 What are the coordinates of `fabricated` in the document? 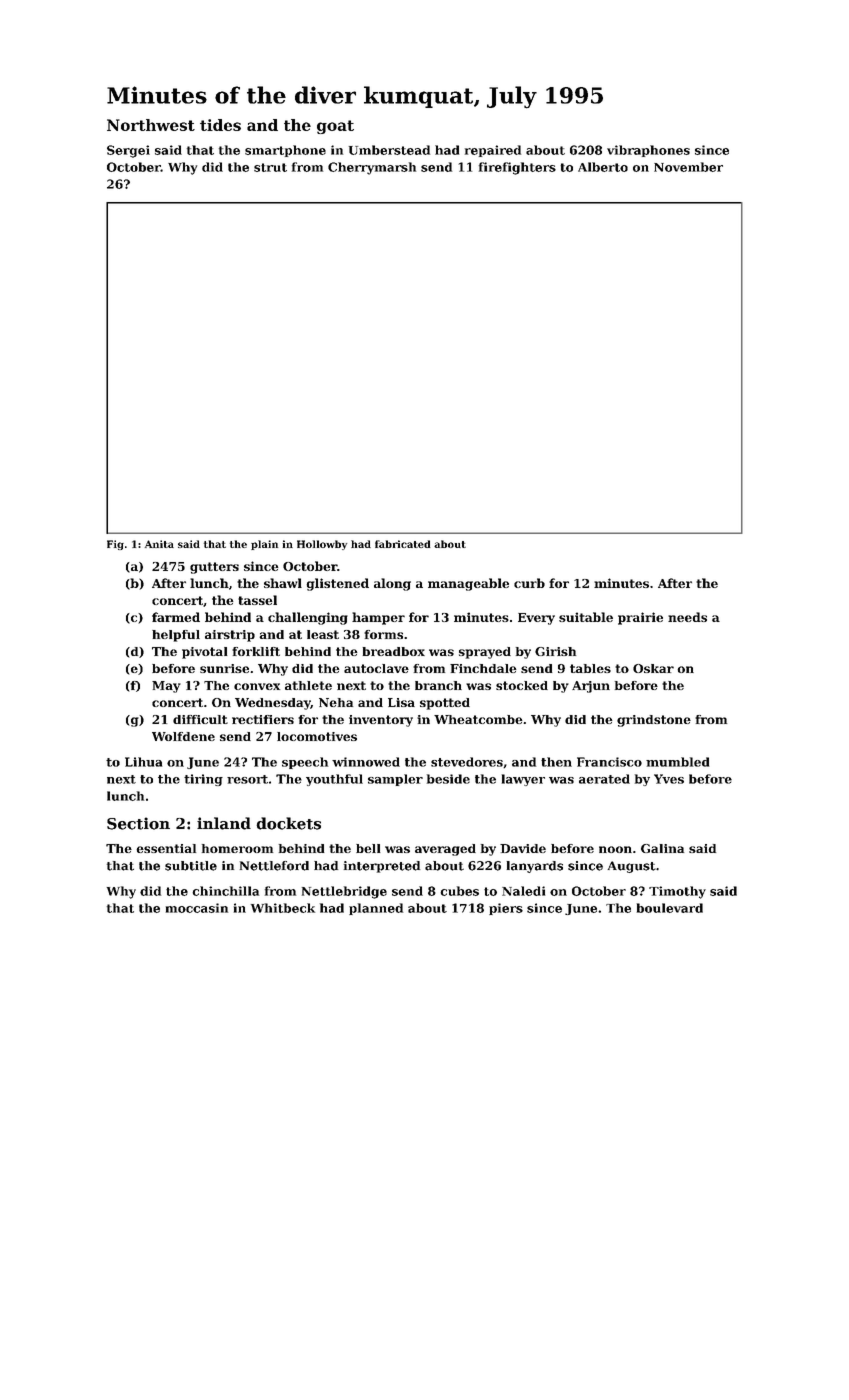 It's located at (403, 544).
